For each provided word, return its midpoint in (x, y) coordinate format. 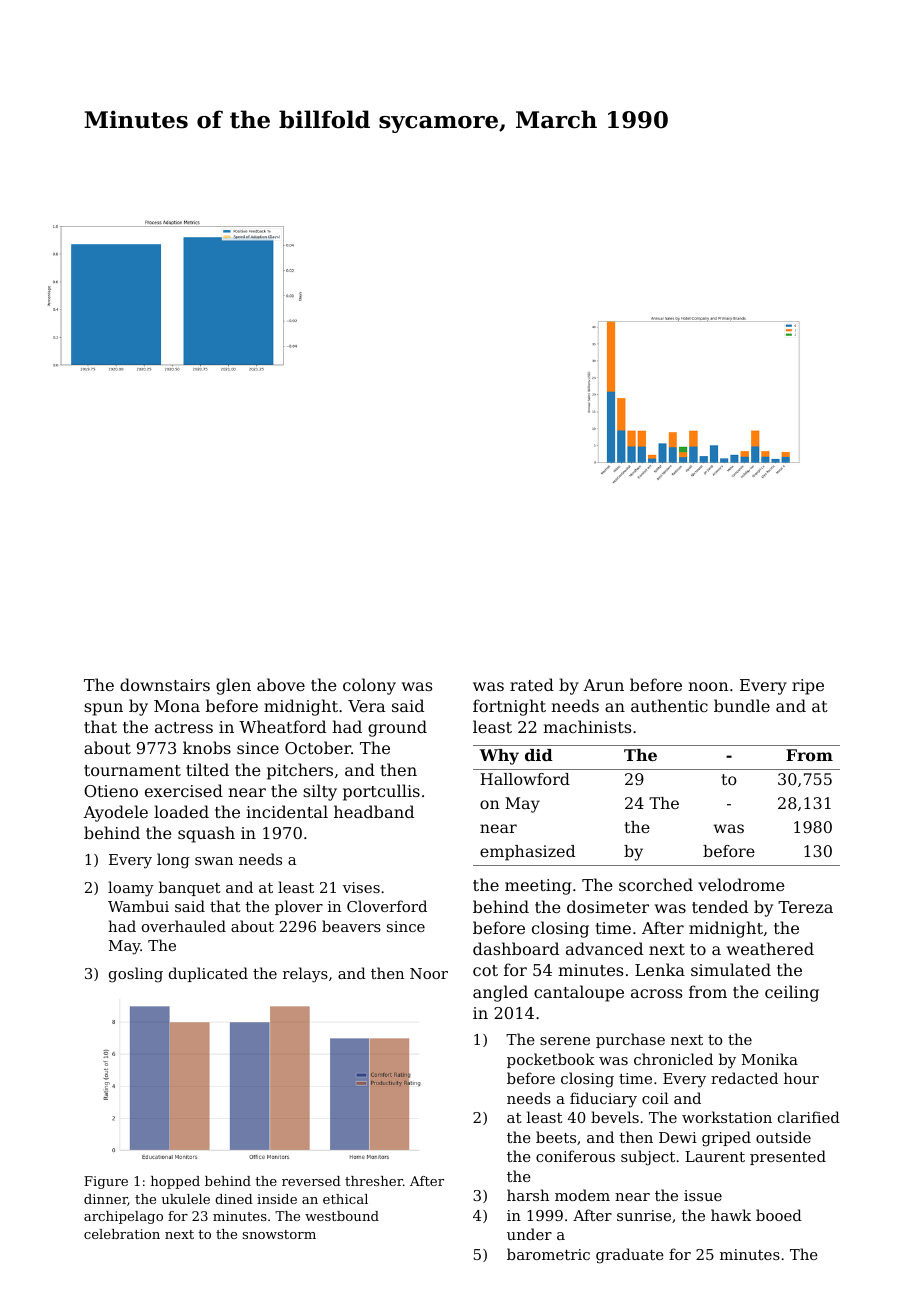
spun (103, 709)
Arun (603, 685)
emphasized (527, 853)
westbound (342, 1216)
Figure (106, 1182)
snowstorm (279, 1234)
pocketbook (551, 1060)
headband (374, 811)
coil (655, 1098)
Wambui (138, 906)
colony (369, 686)
